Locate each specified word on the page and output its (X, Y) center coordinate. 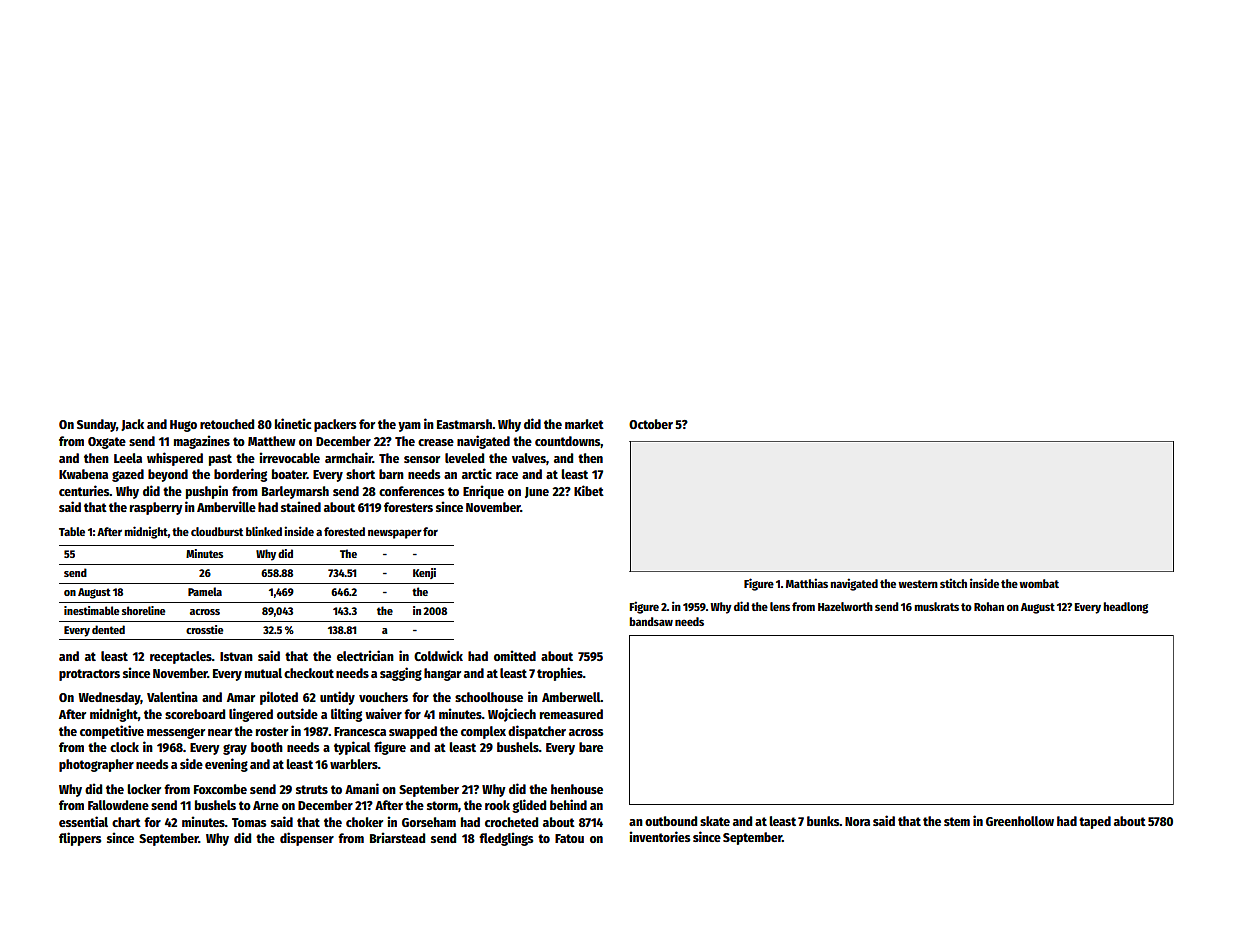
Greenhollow (1020, 821)
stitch (953, 583)
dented (108, 629)
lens (780, 606)
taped (1095, 822)
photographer (96, 765)
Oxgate (107, 443)
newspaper (395, 534)
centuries (84, 490)
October (651, 424)
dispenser (307, 839)
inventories (659, 836)
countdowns (568, 442)
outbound (671, 821)
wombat (1039, 583)
